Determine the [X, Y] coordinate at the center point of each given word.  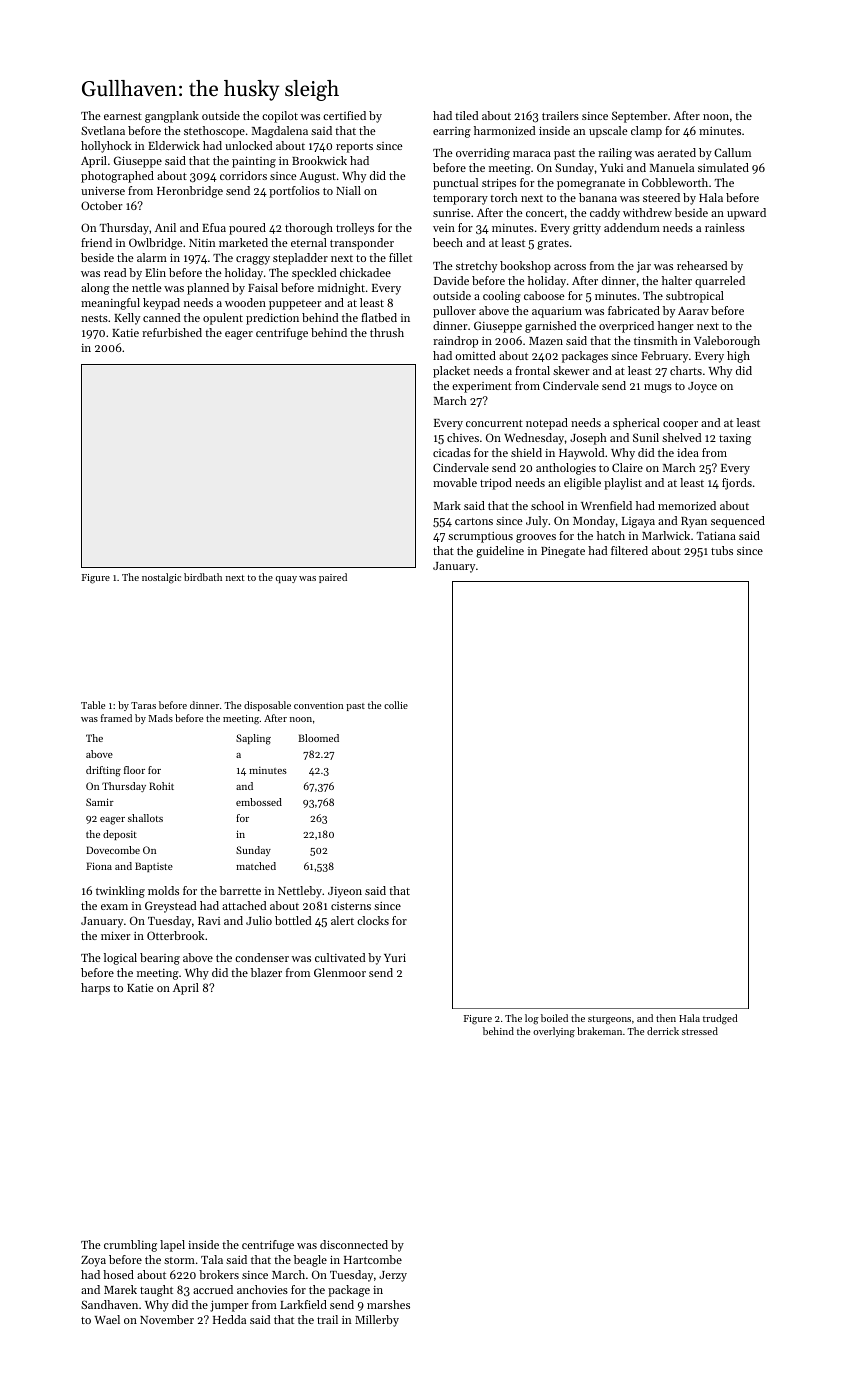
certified [344, 115]
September [639, 117]
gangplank [172, 117]
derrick [663, 1031]
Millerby [377, 1321]
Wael [107, 1319]
